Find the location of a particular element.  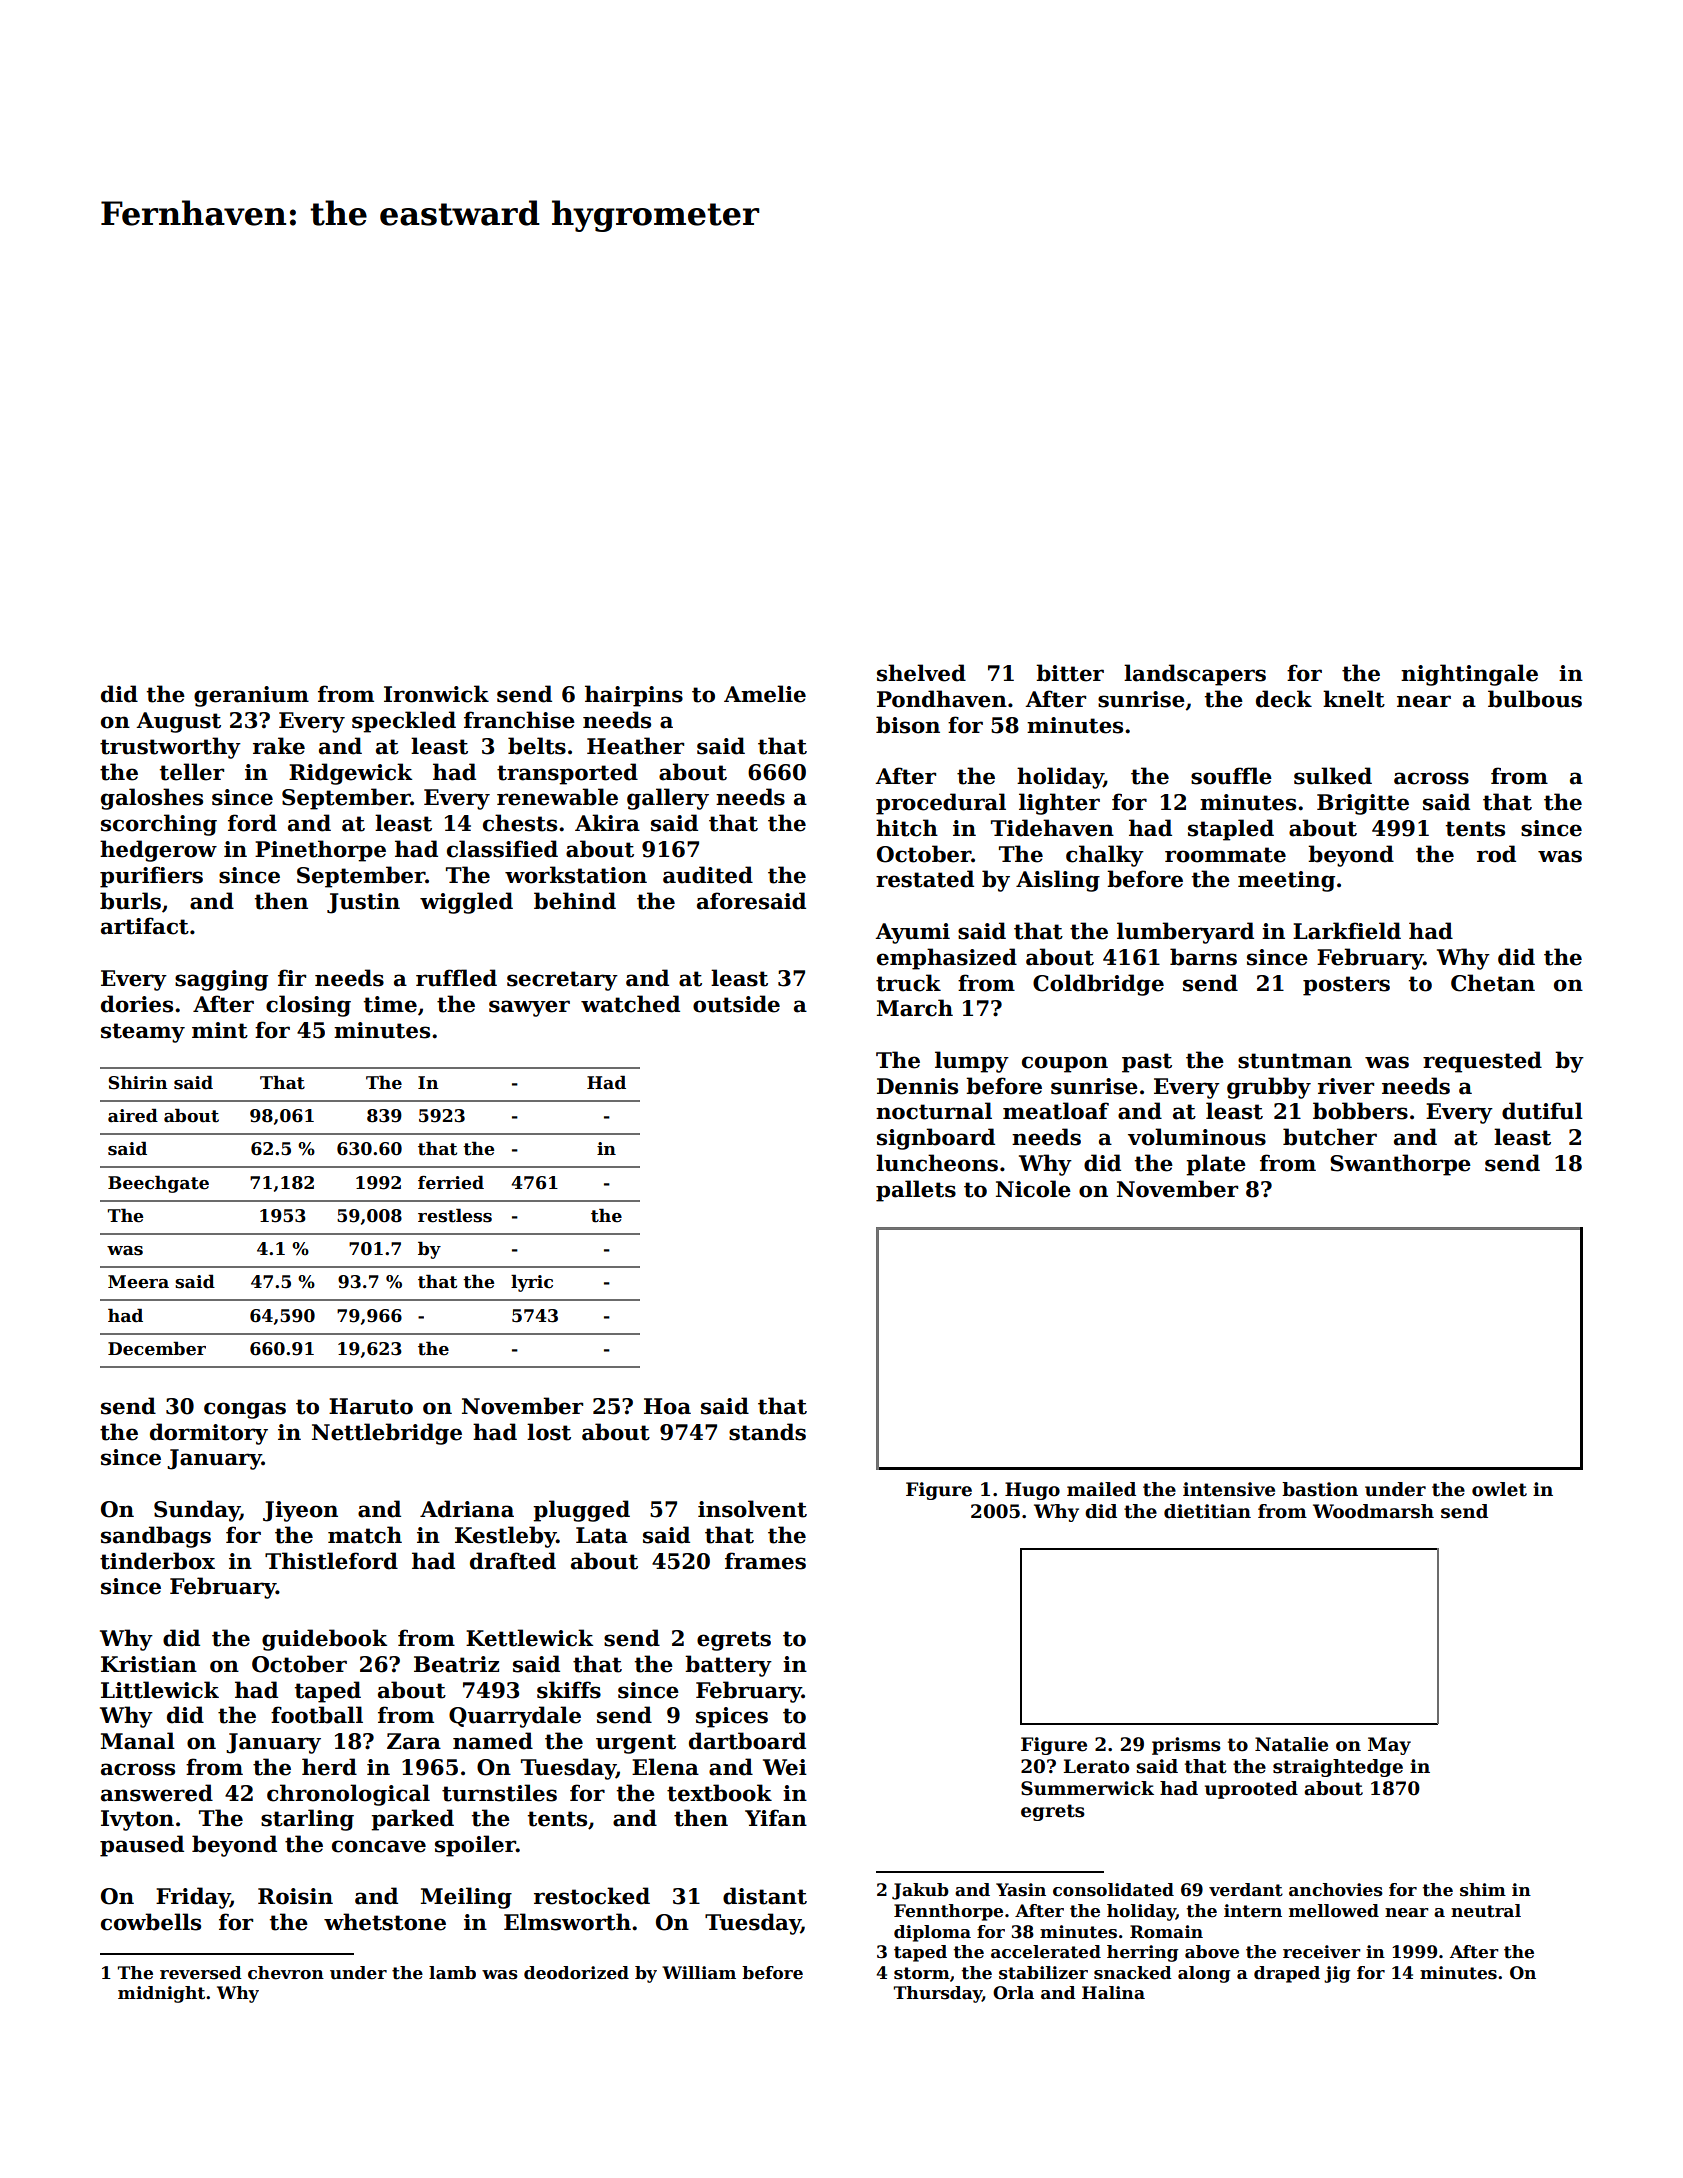

Adriana is located at coordinates (467, 1509).
